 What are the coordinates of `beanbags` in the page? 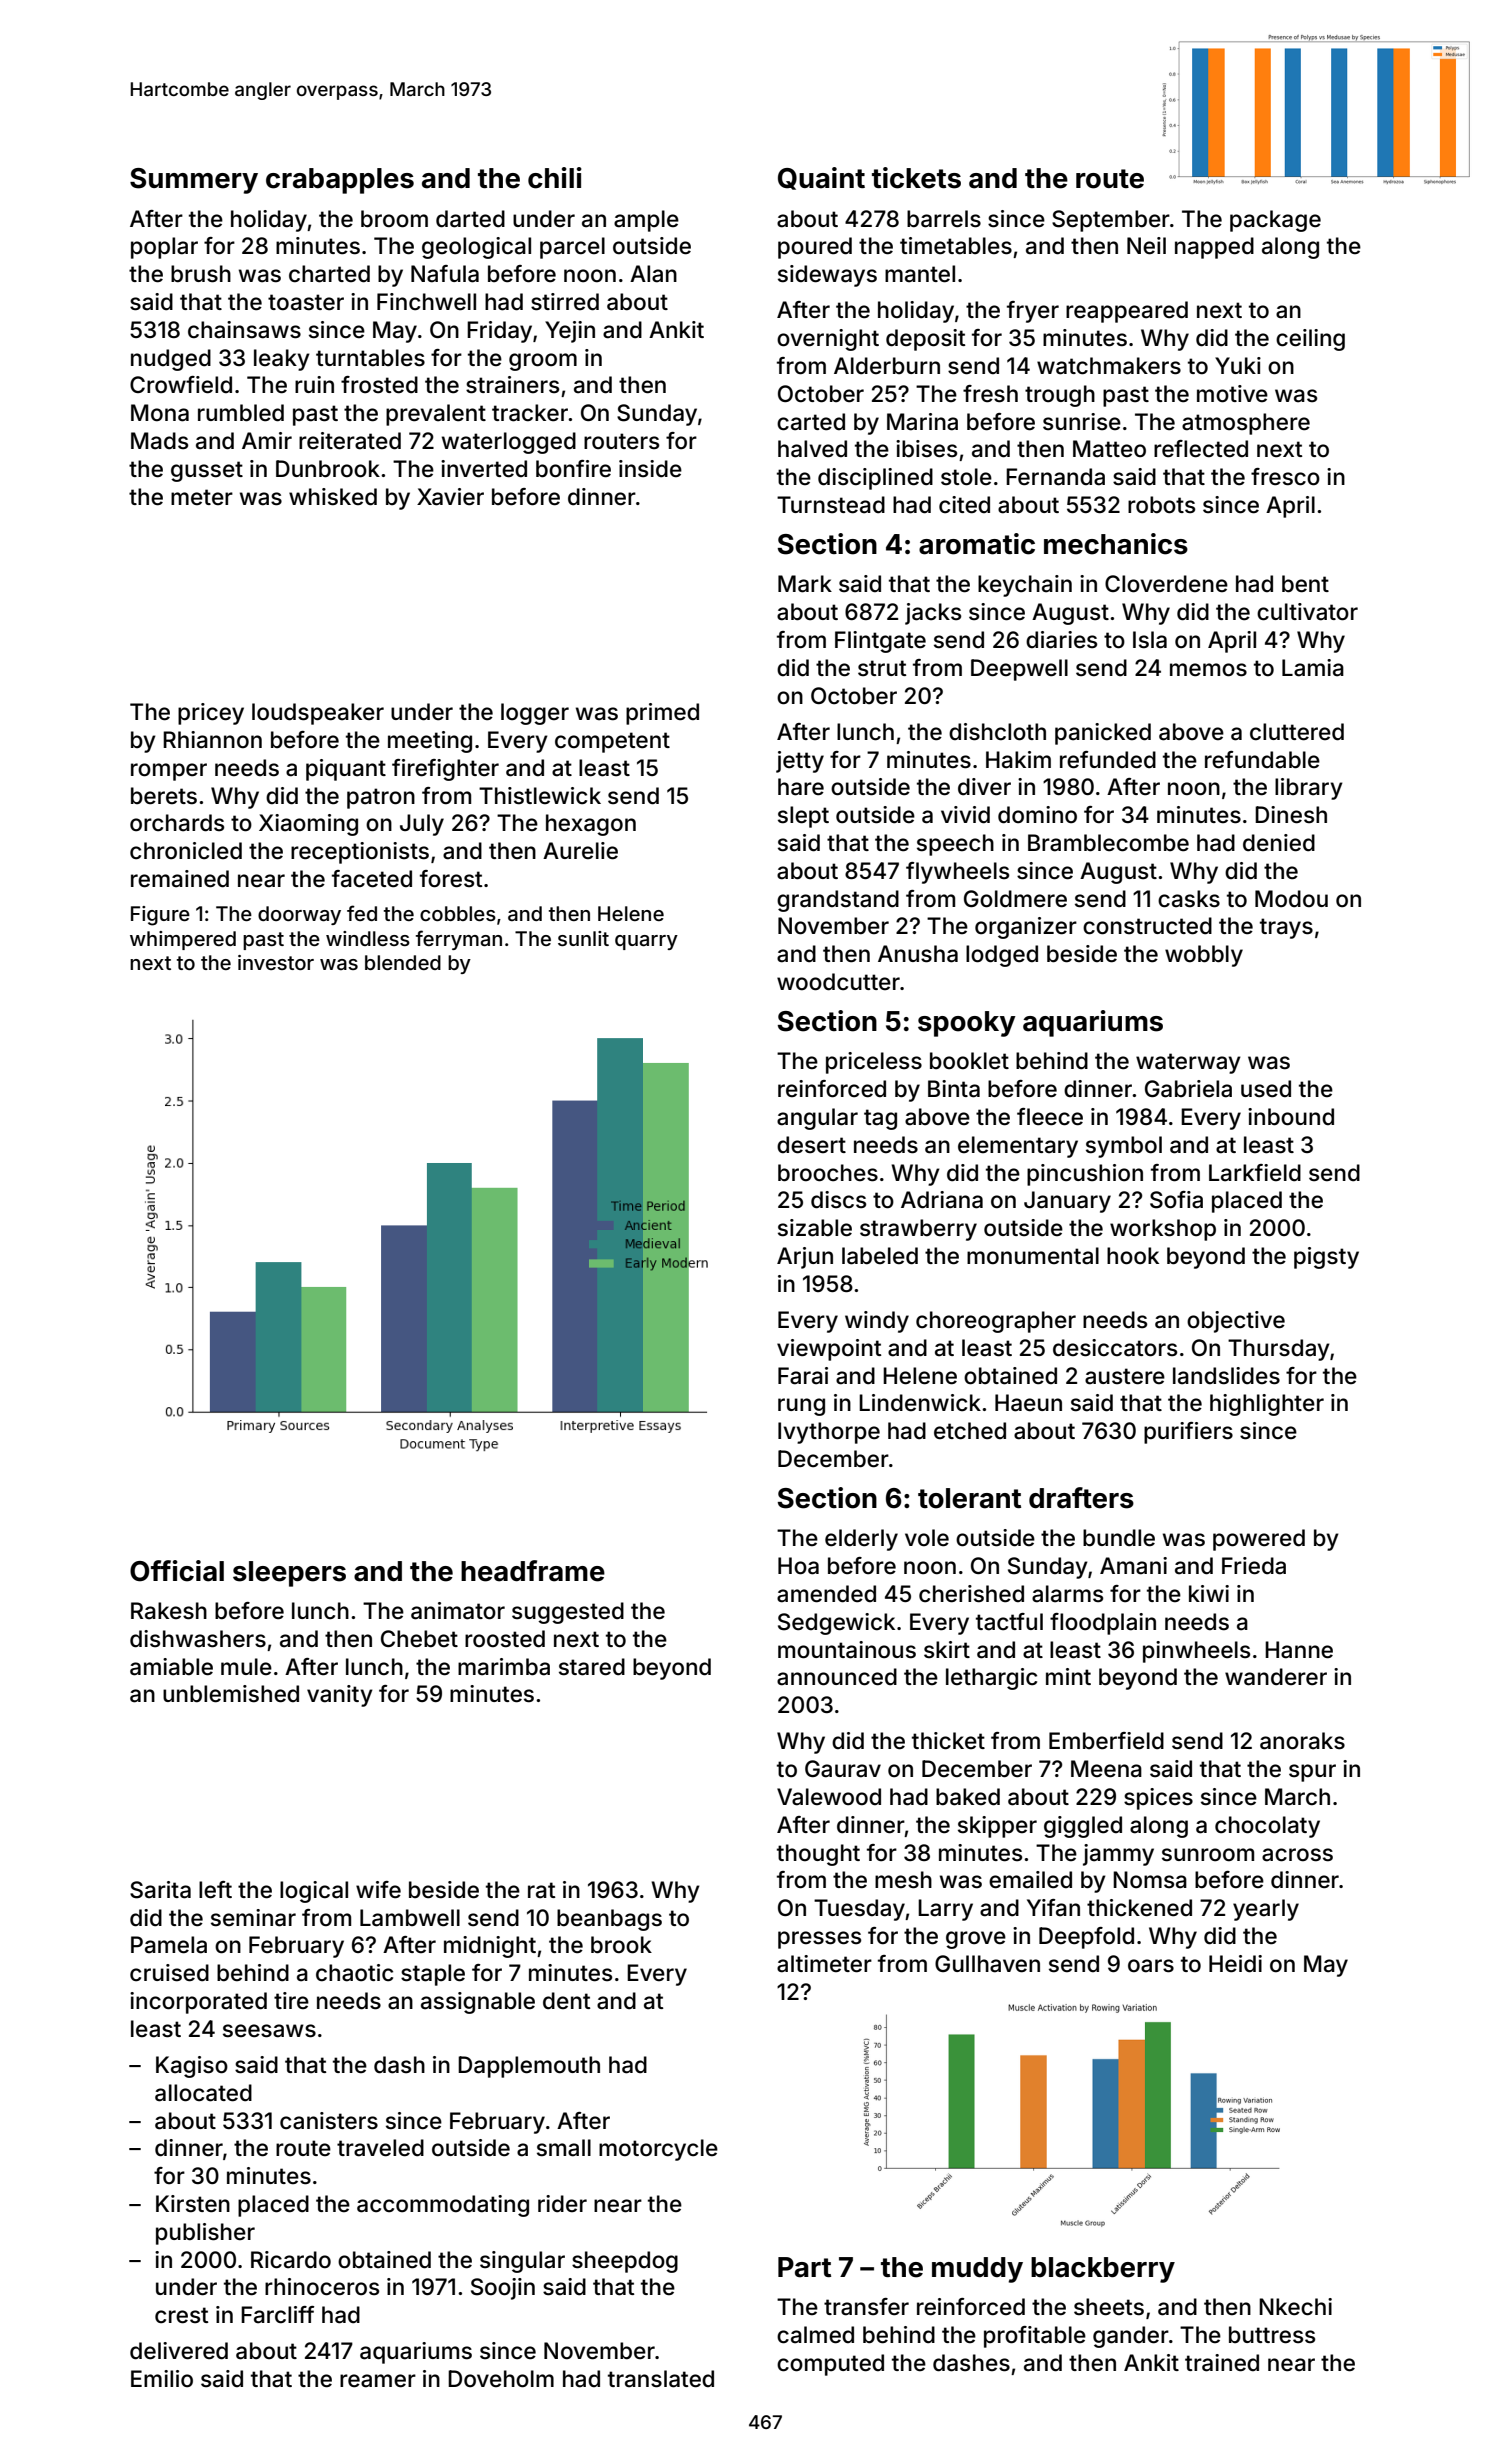 It's located at (609, 1920).
